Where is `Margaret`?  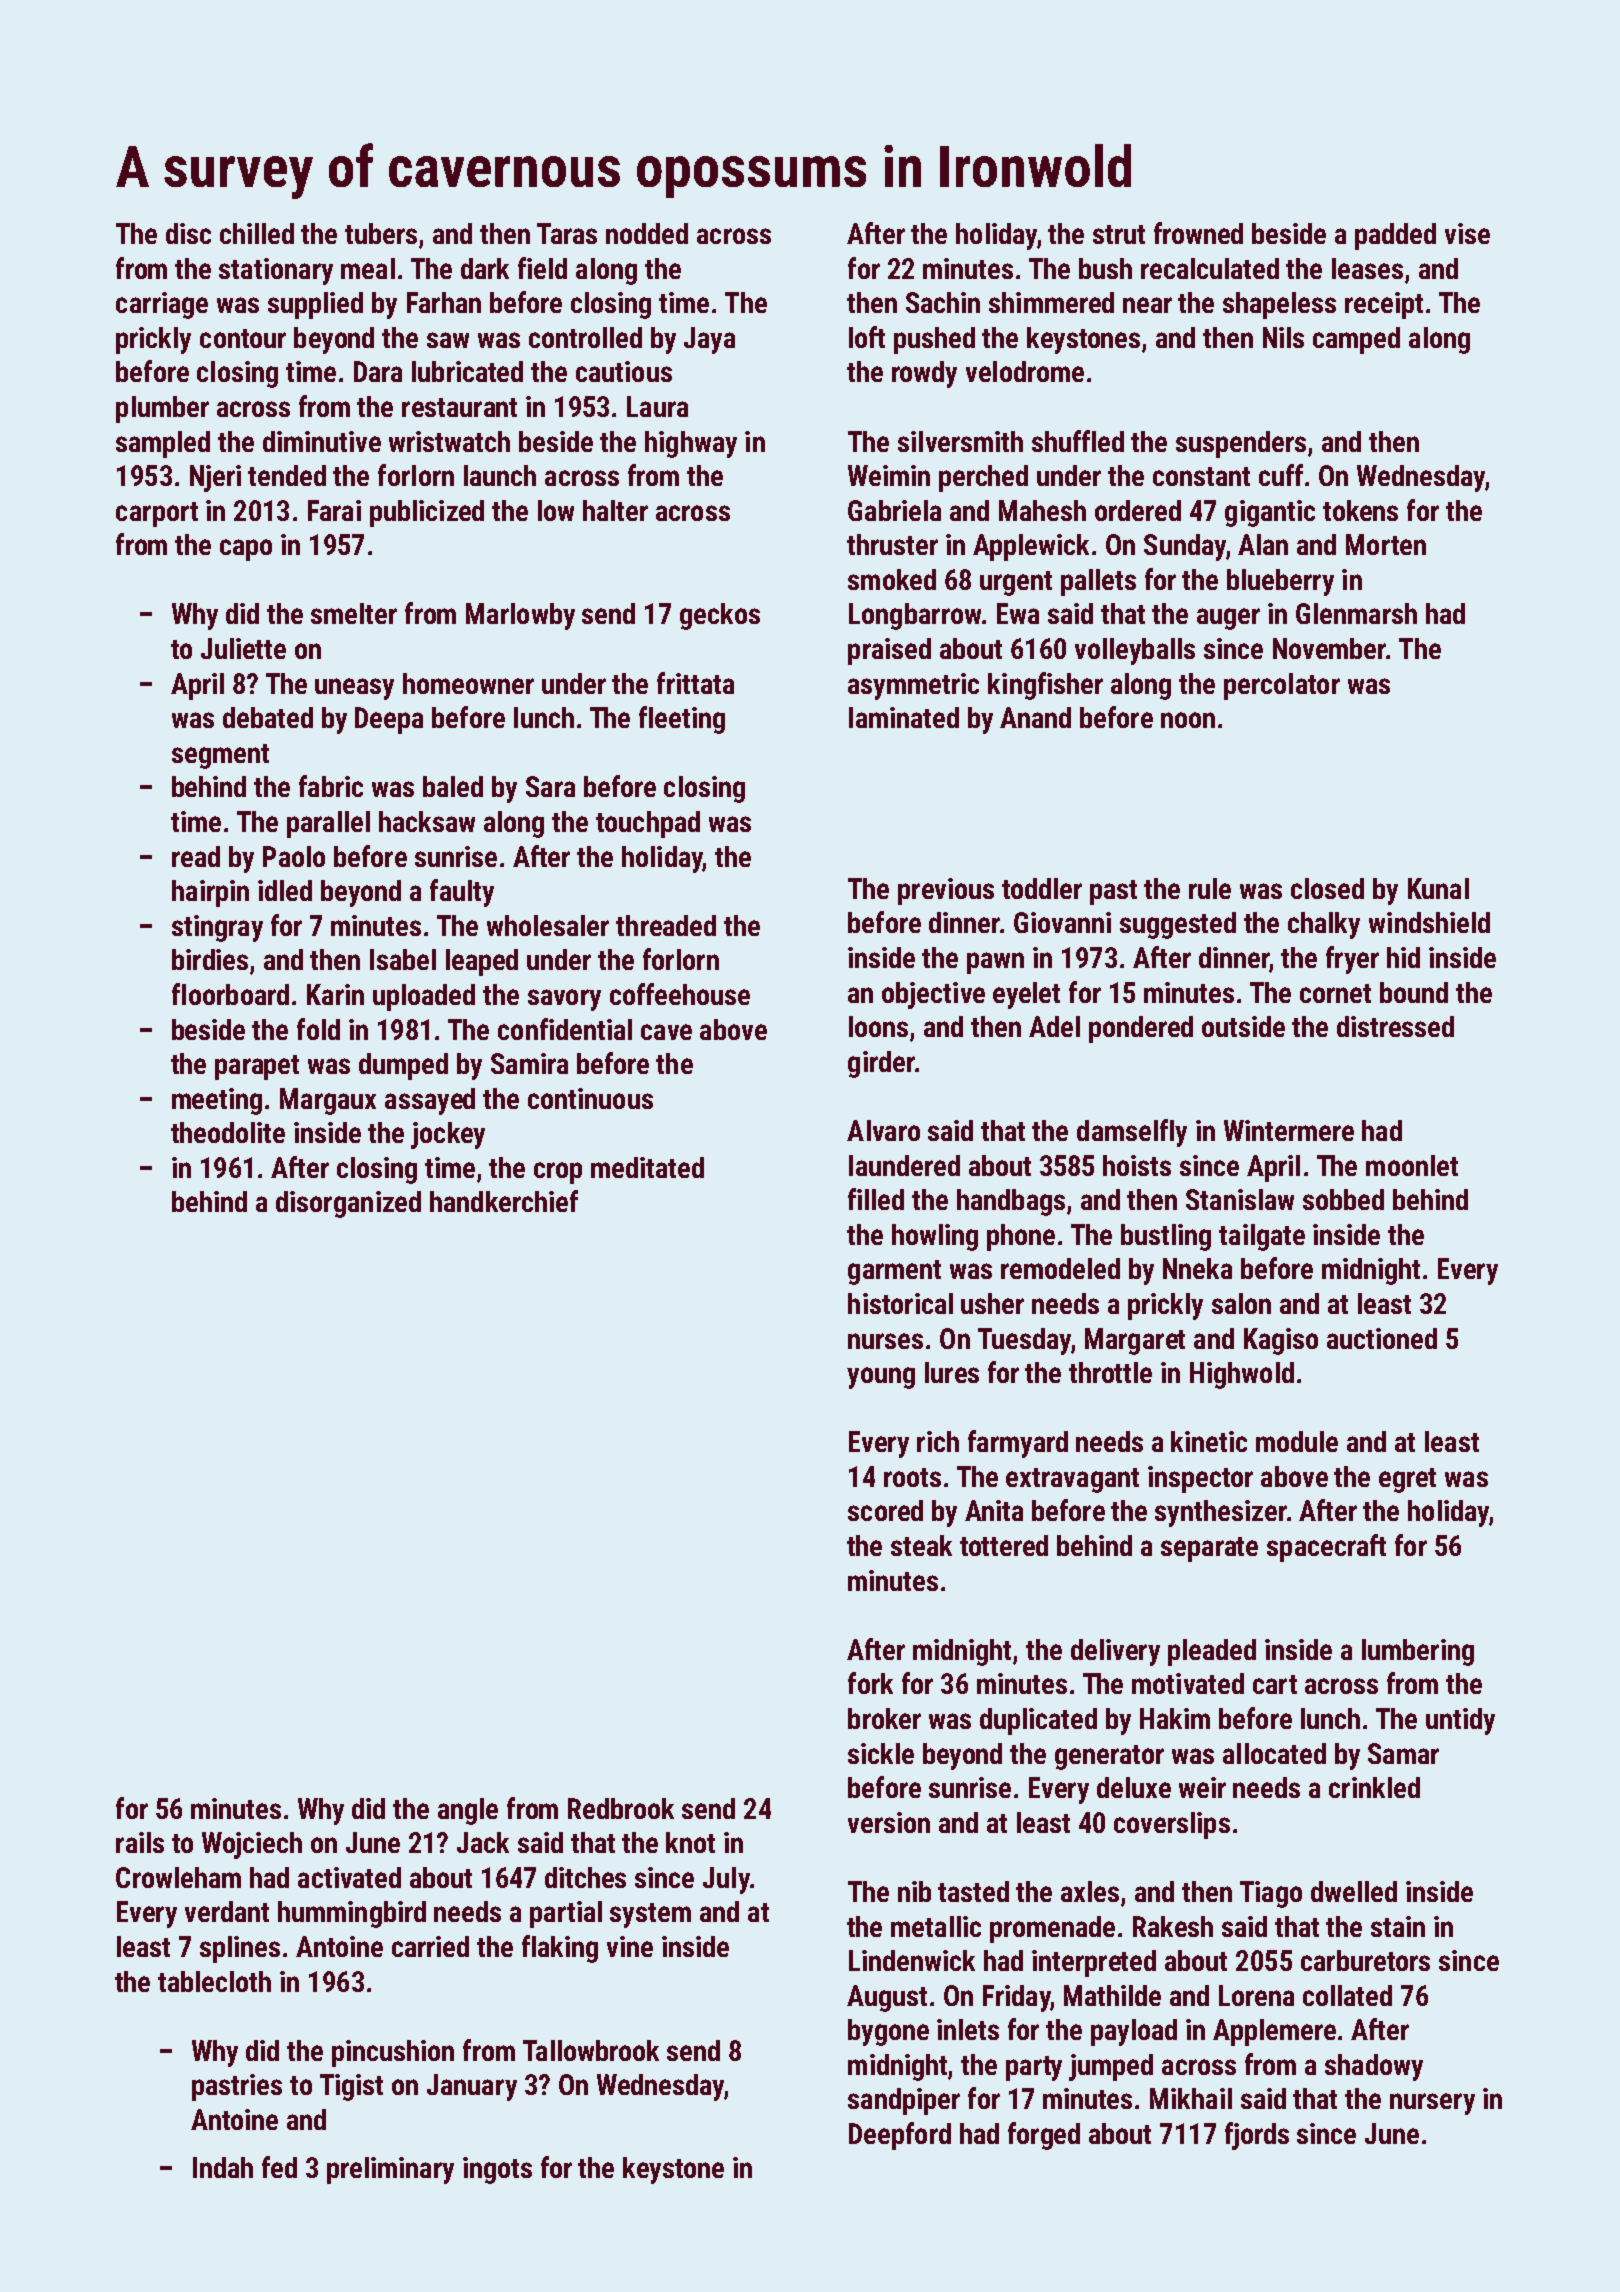 Margaret is located at coordinates (1135, 1341).
